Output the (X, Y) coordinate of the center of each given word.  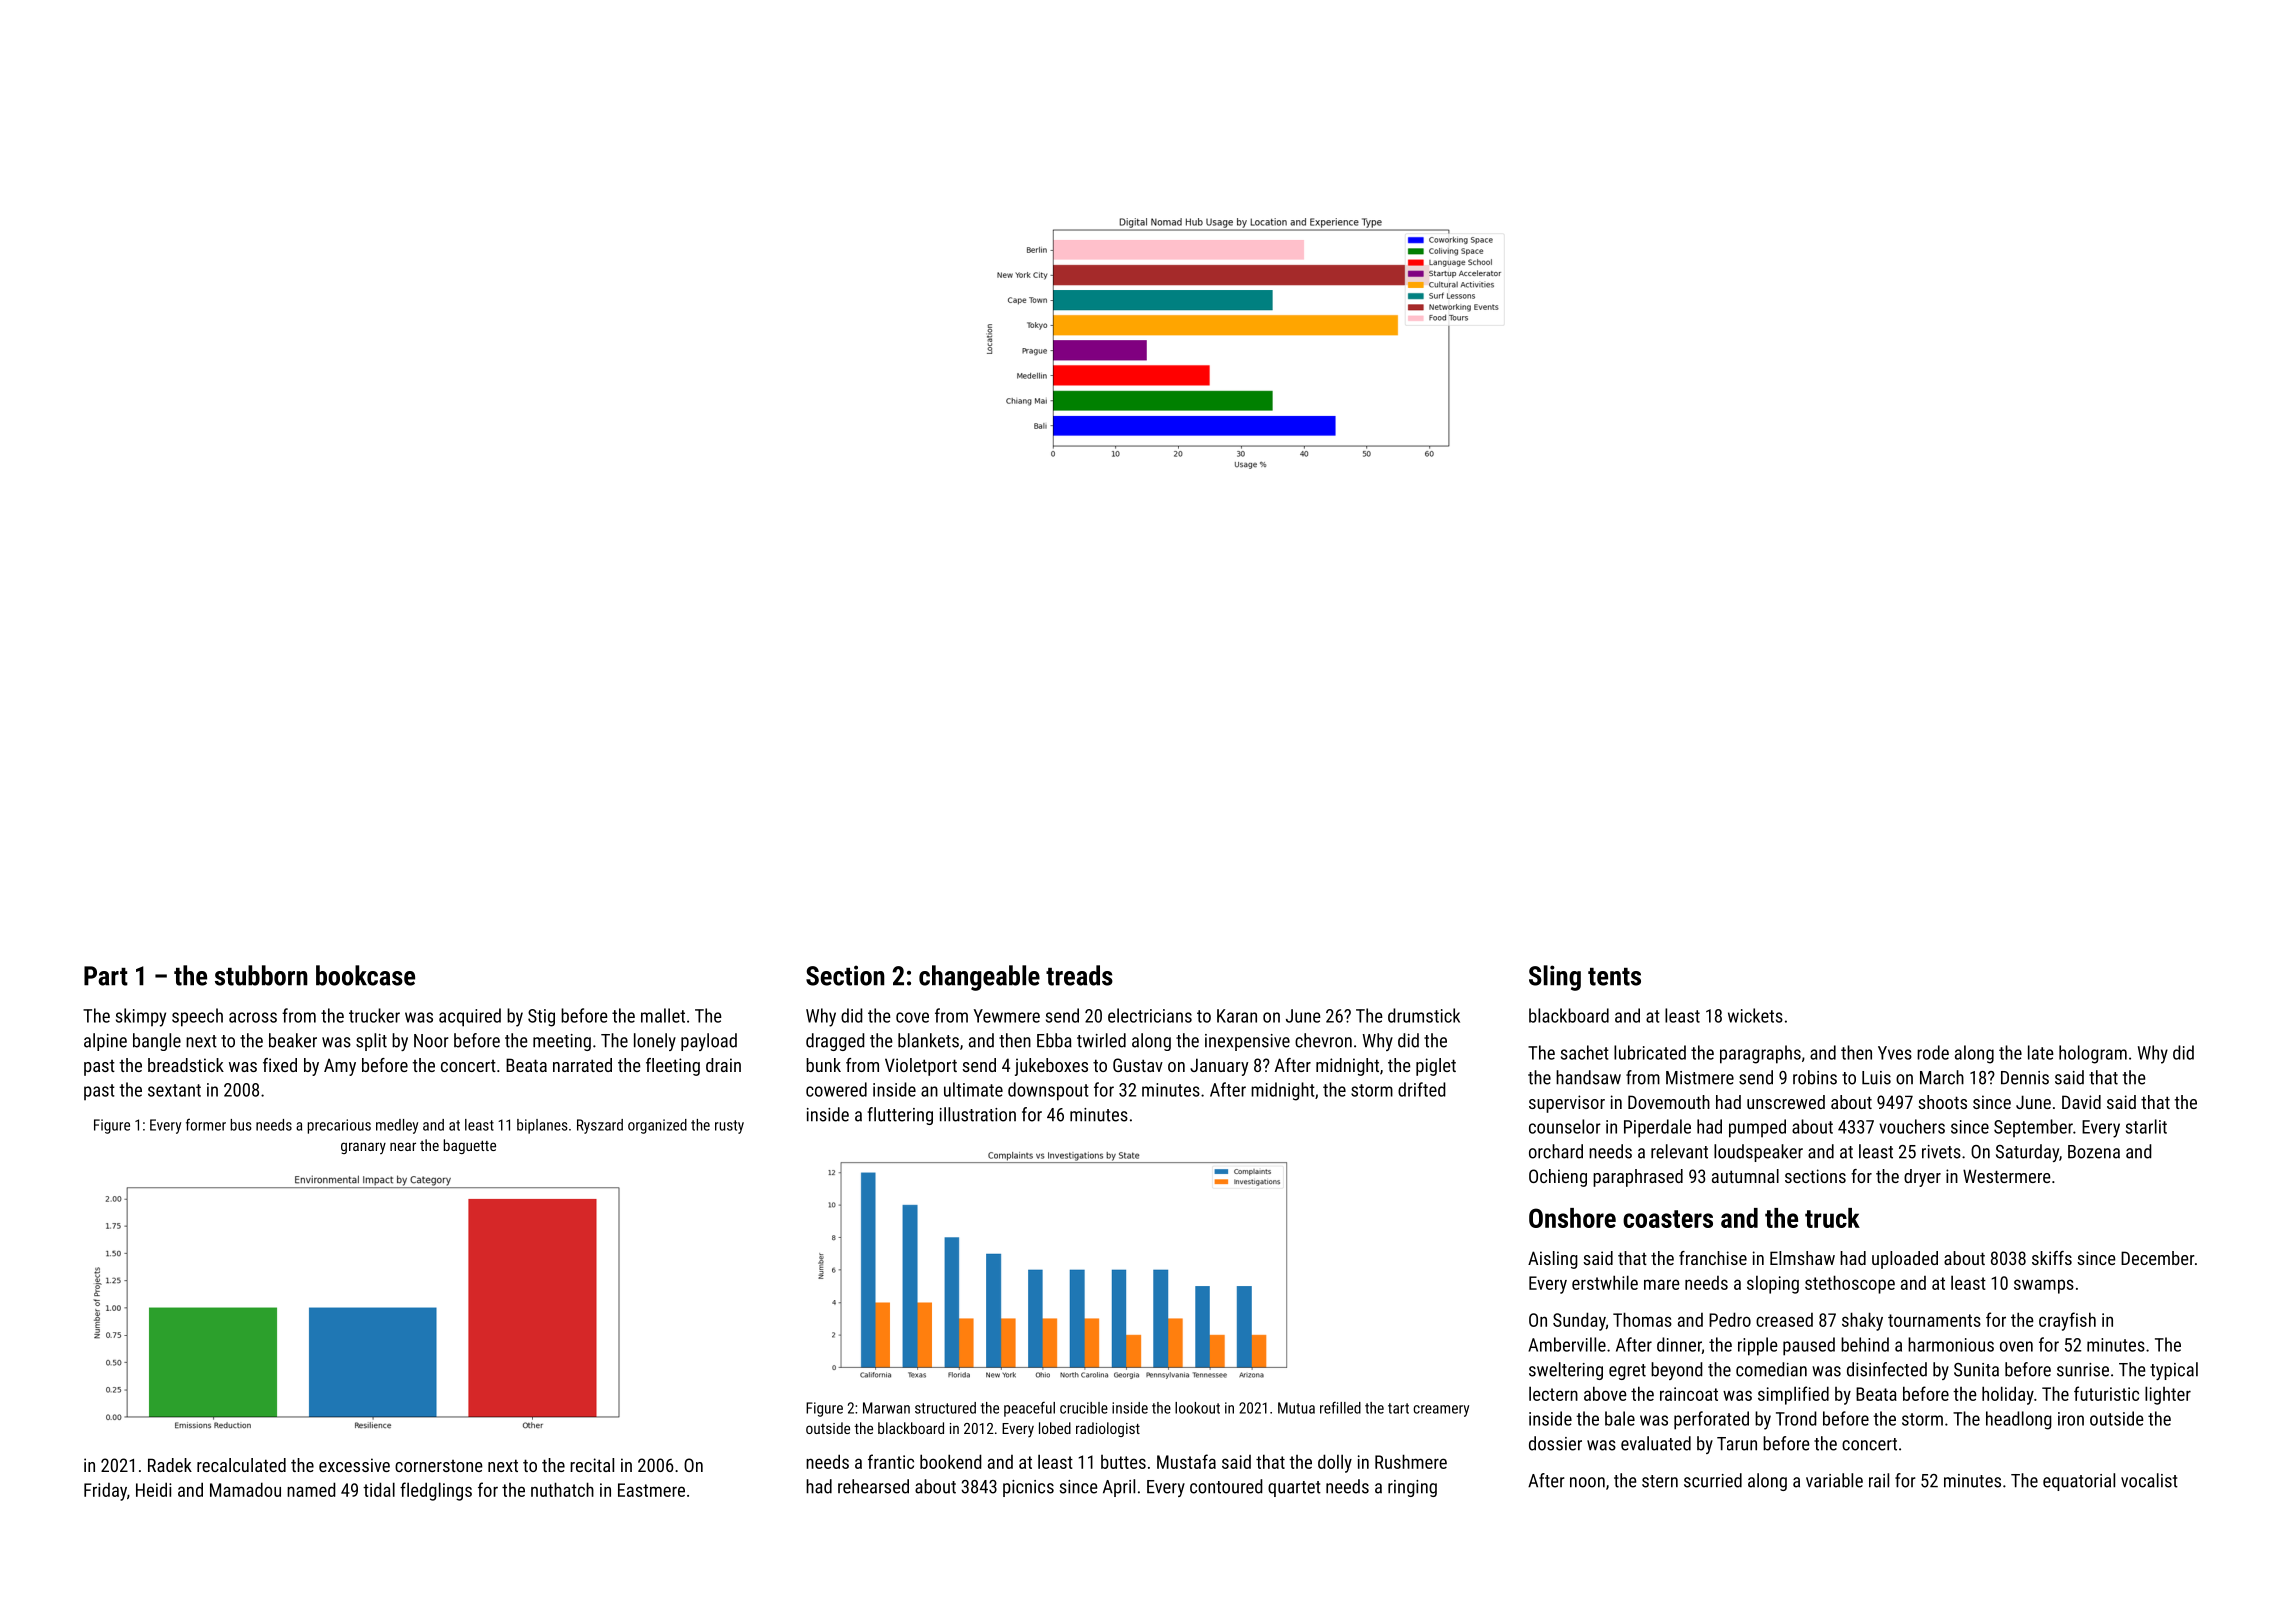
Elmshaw (1802, 1258)
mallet (663, 1015)
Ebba (1054, 1040)
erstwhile (1605, 1282)
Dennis (2025, 1078)
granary (363, 1148)
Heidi (154, 1489)
